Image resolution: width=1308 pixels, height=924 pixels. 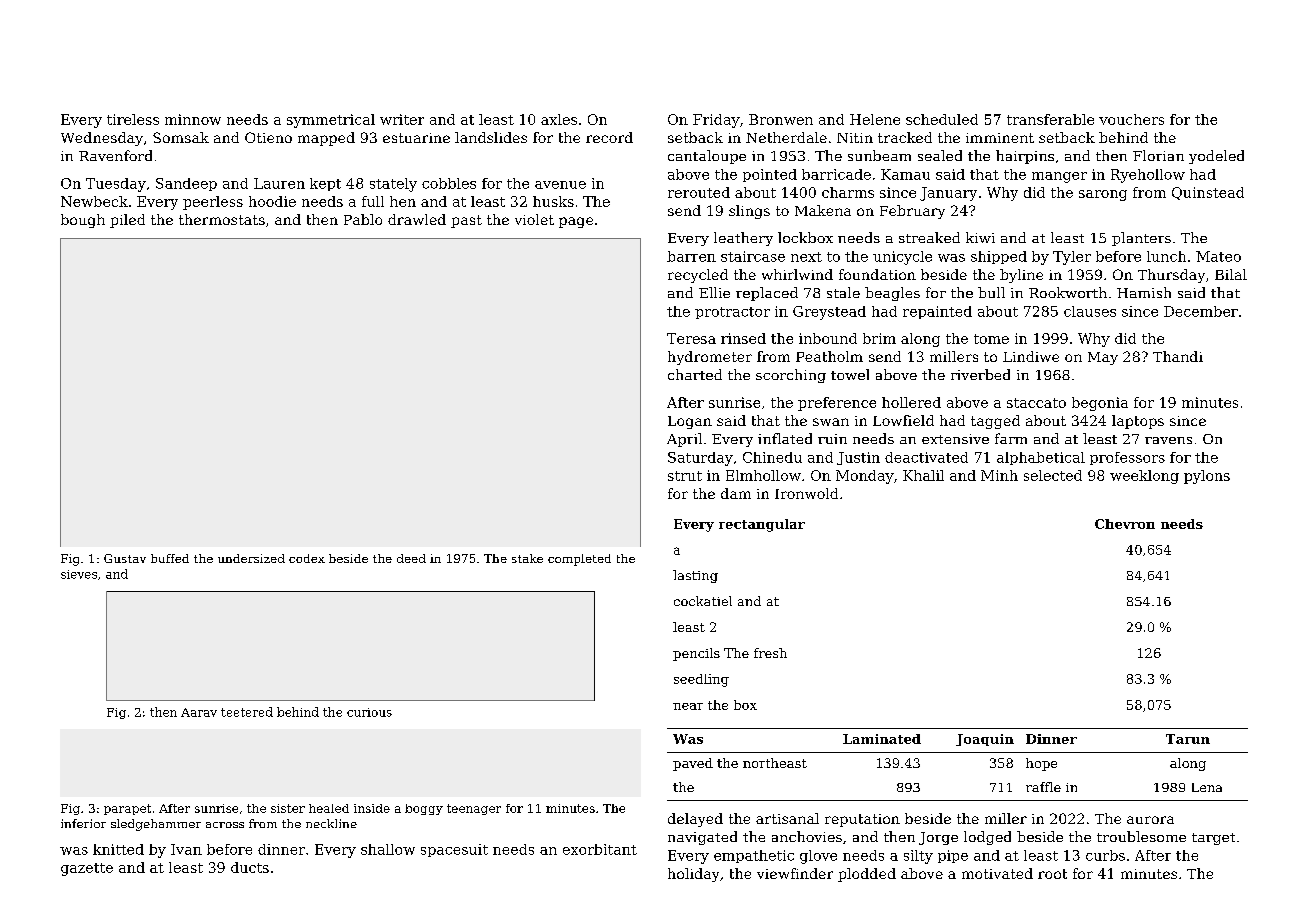 I want to click on ravens, so click(x=1168, y=440).
